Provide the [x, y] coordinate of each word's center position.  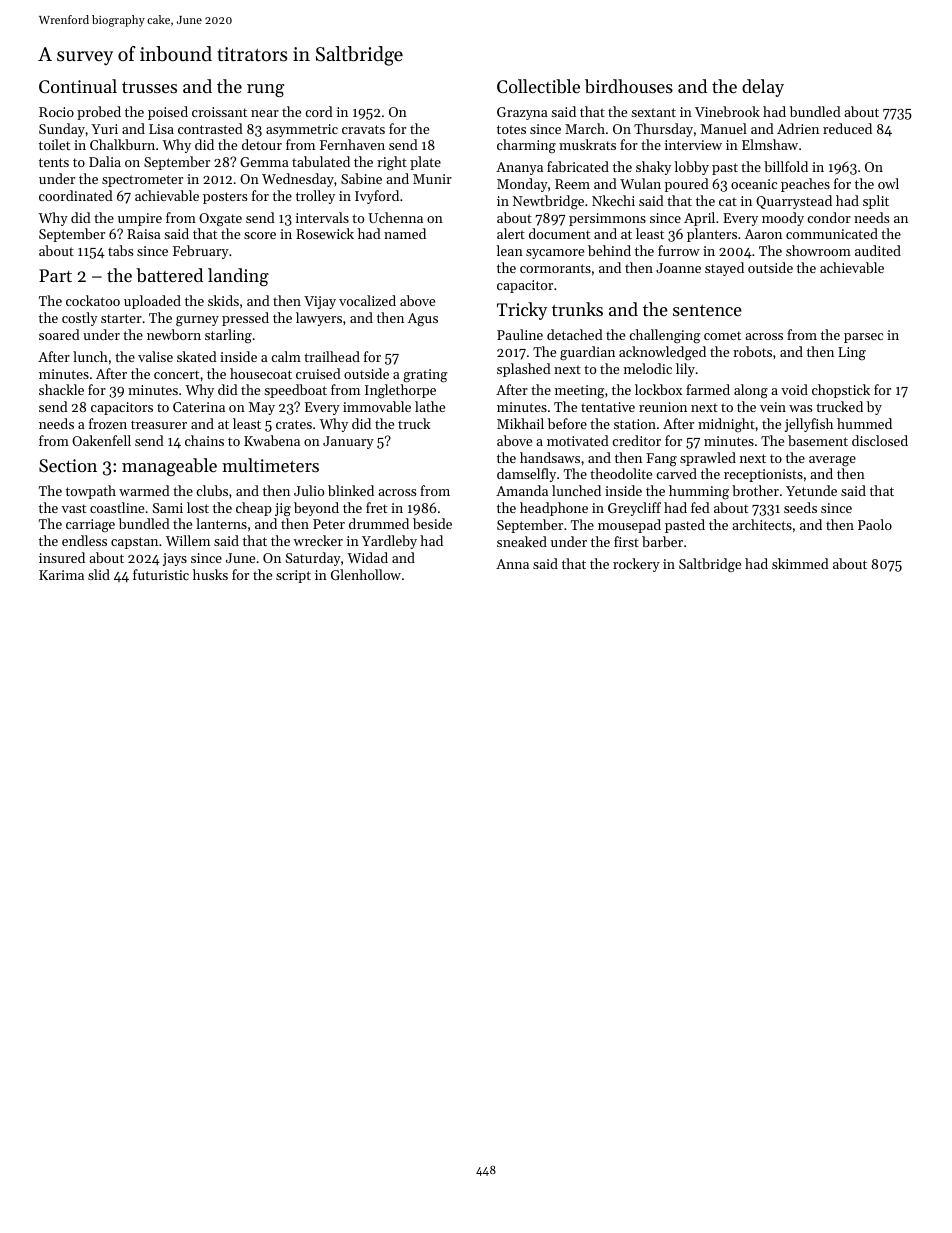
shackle [61, 389]
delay [763, 88]
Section [68, 465]
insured [62, 557]
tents [54, 162]
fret [376, 507]
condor [829, 217]
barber [662, 541]
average [832, 461]
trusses [149, 87]
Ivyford [377, 197]
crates [294, 424]
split [876, 202]
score [260, 235]
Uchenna [395, 217]
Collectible [538, 86]
